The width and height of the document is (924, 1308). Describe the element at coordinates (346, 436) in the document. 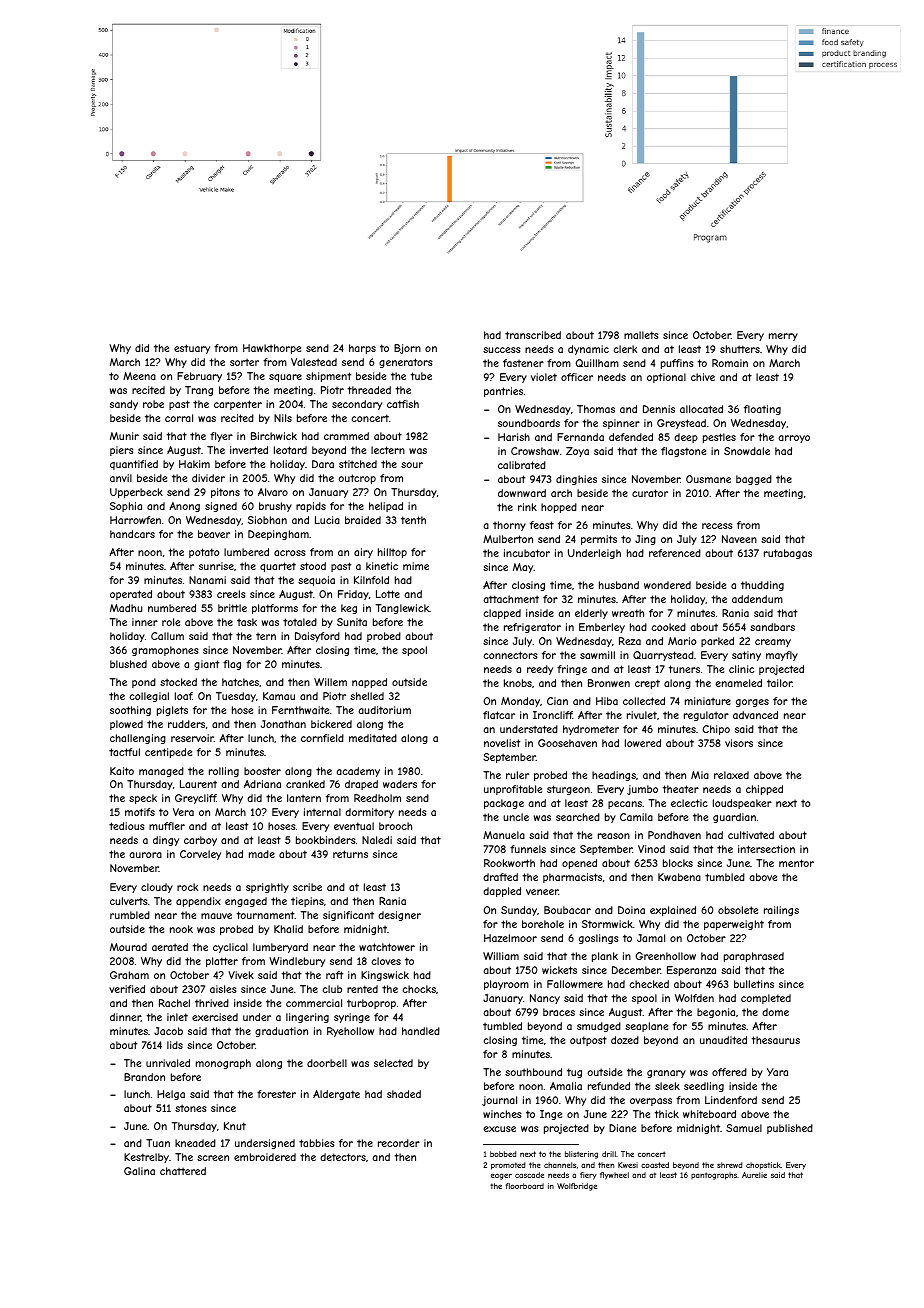

I see `crammed` at that location.
